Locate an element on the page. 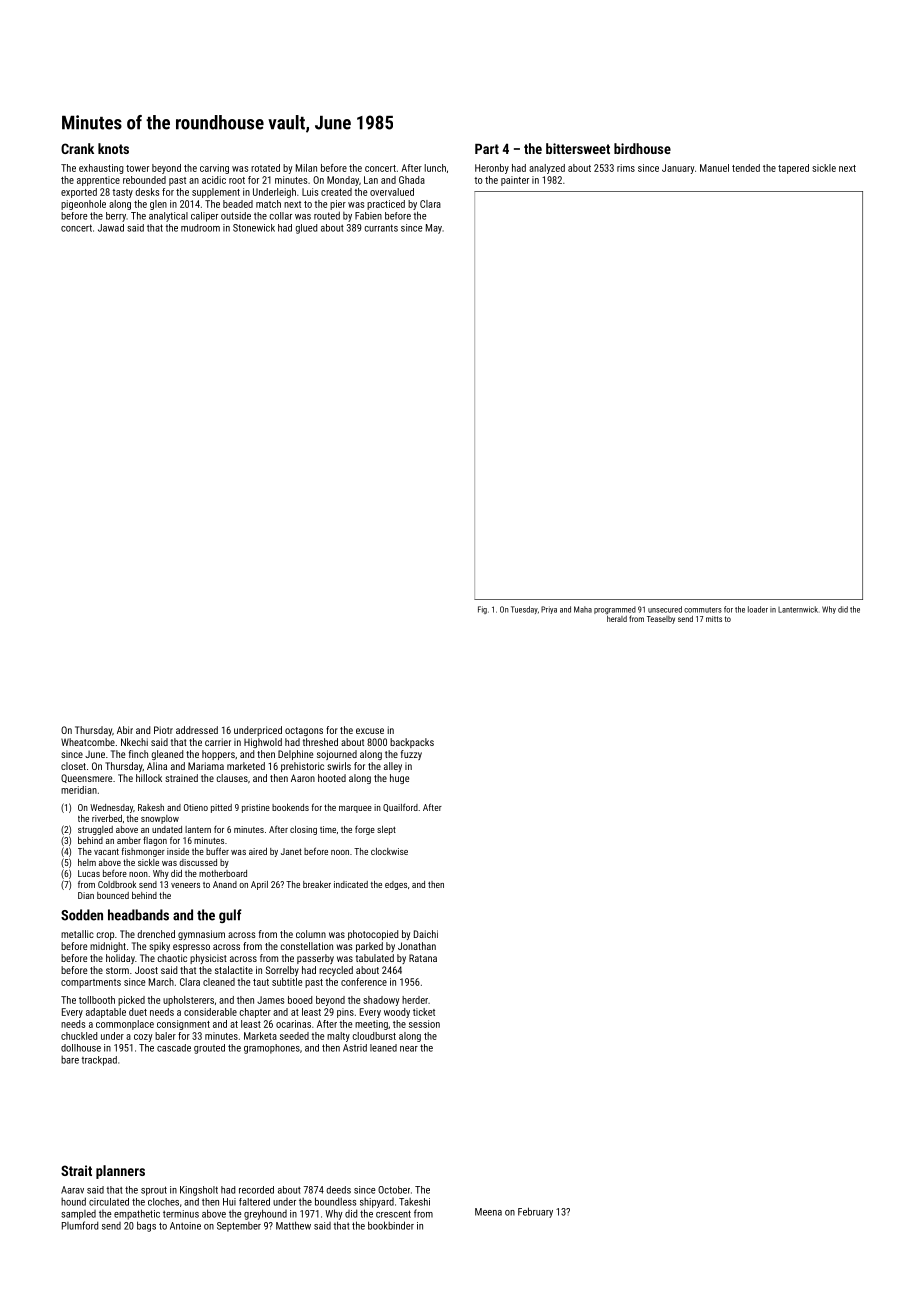  ticket is located at coordinates (424, 1012).
